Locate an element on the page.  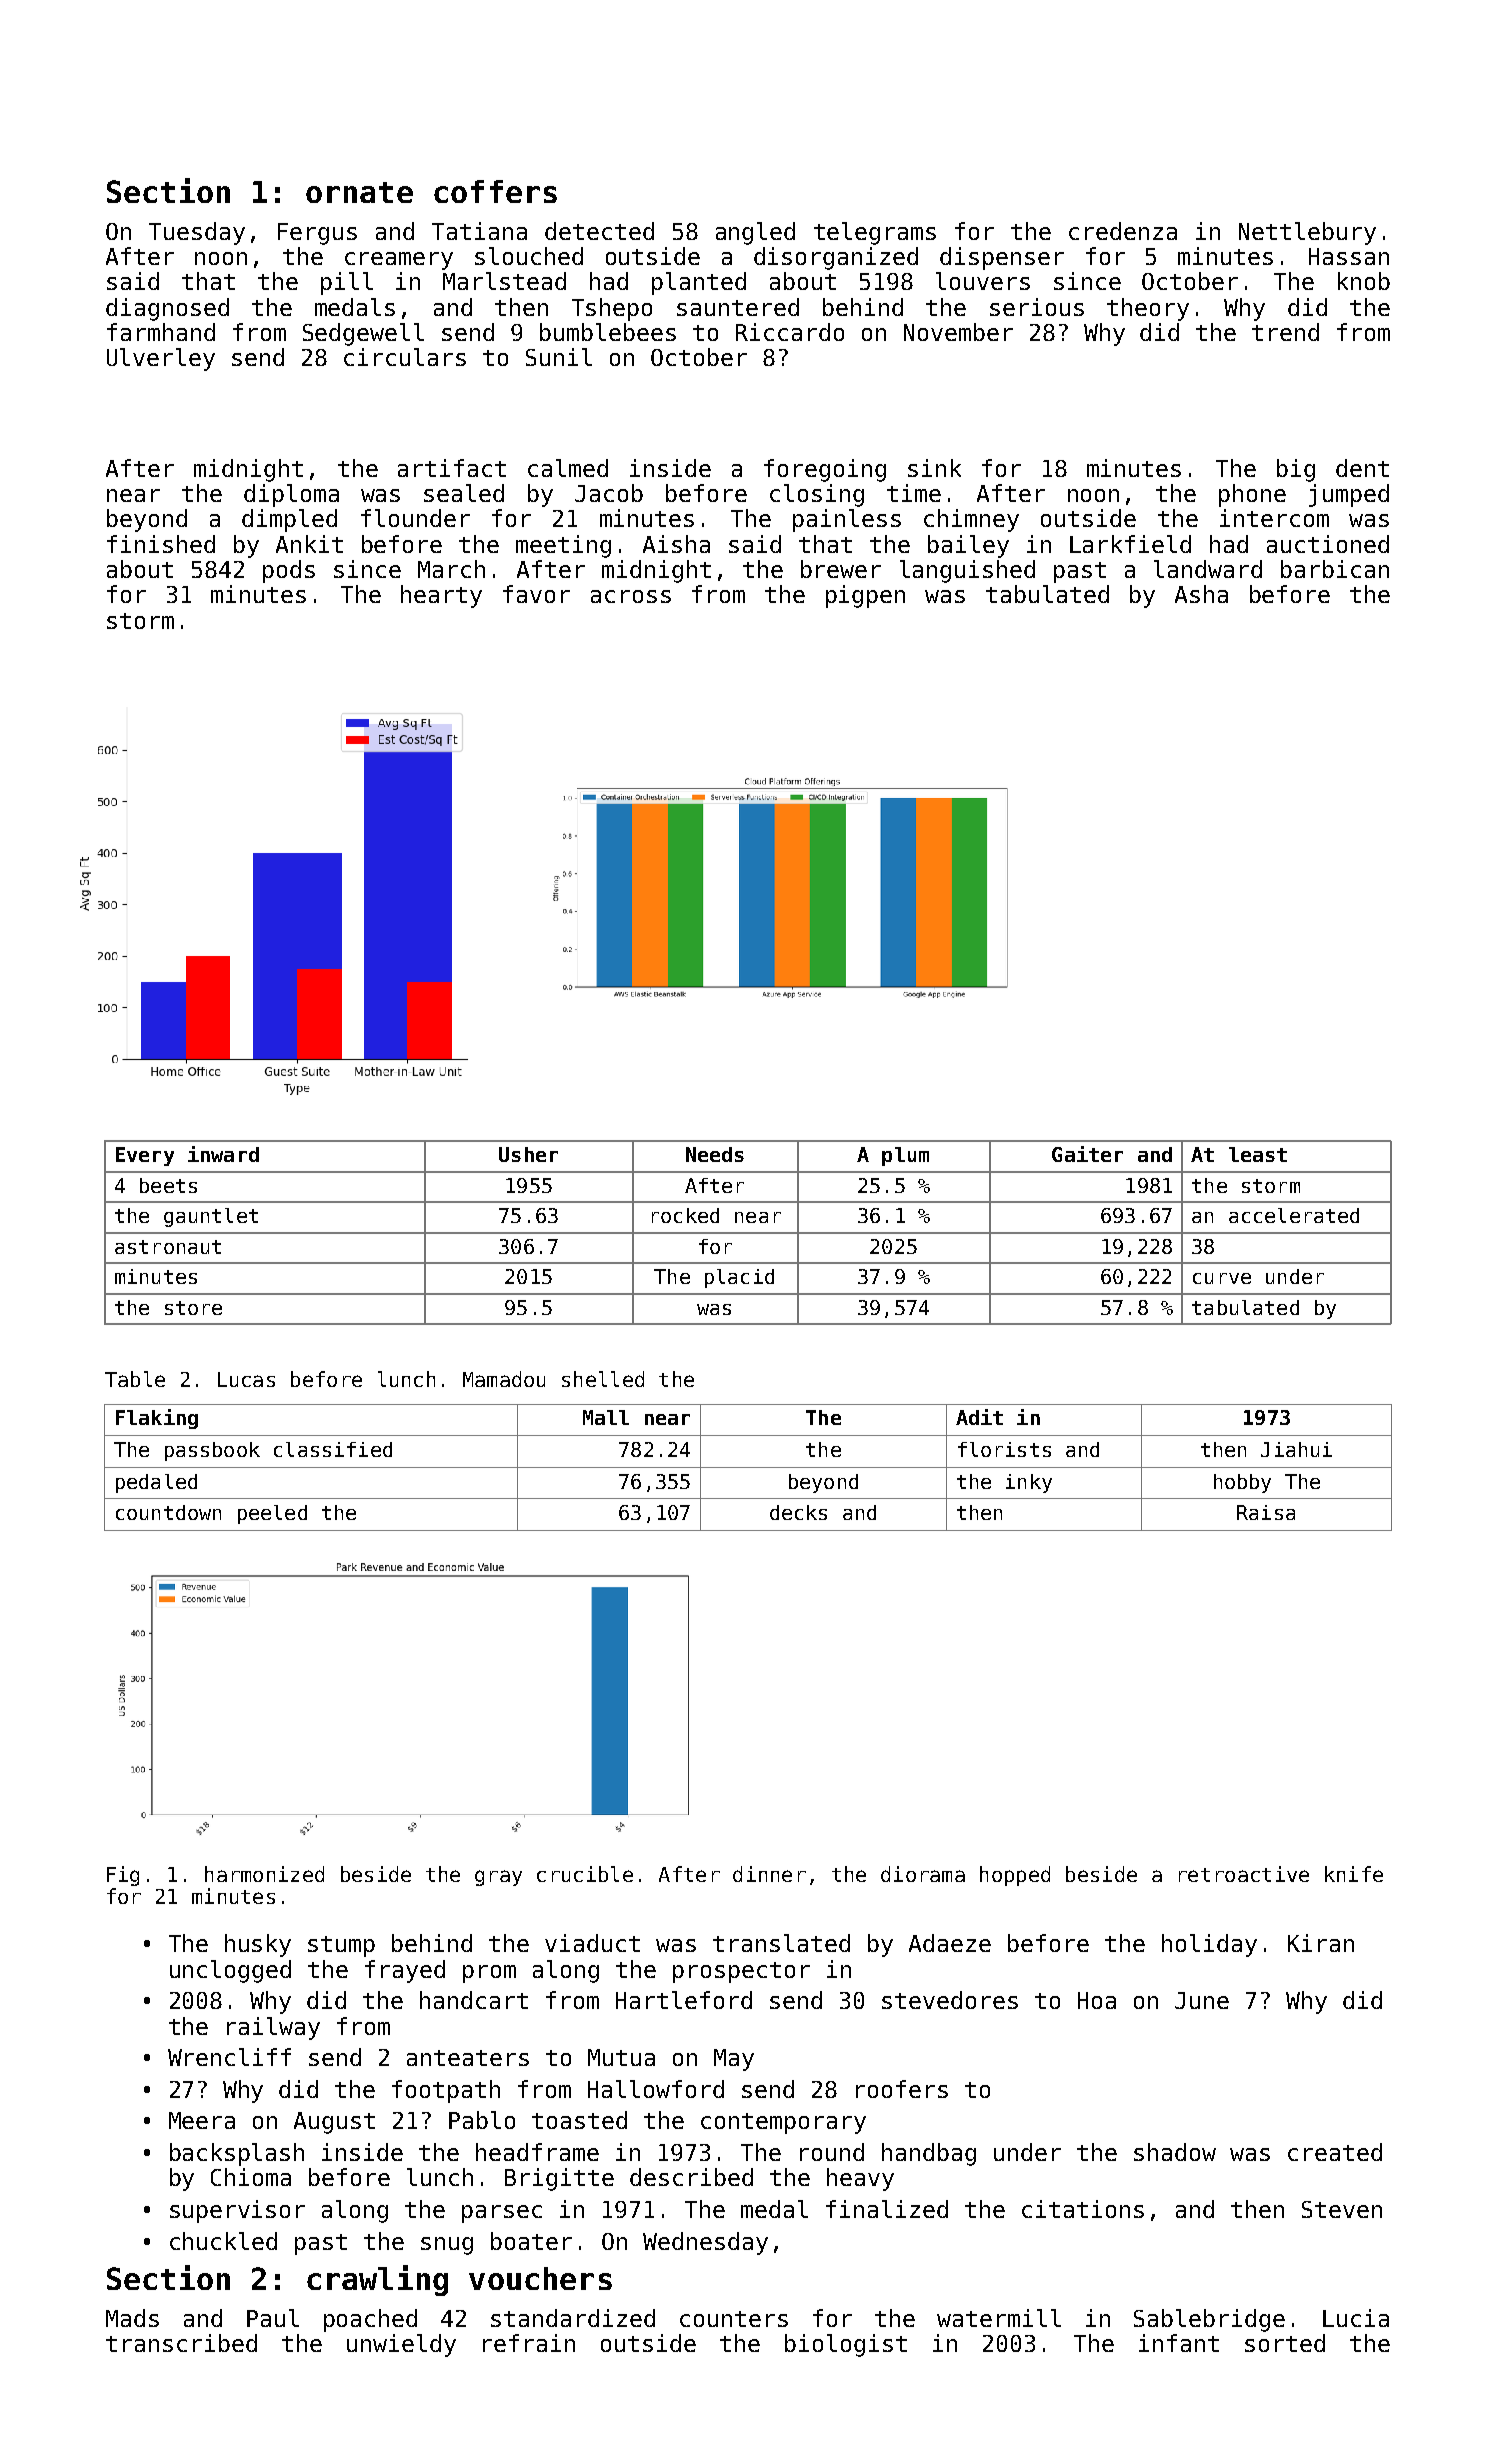
credenza is located at coordinates (1123, 231).
